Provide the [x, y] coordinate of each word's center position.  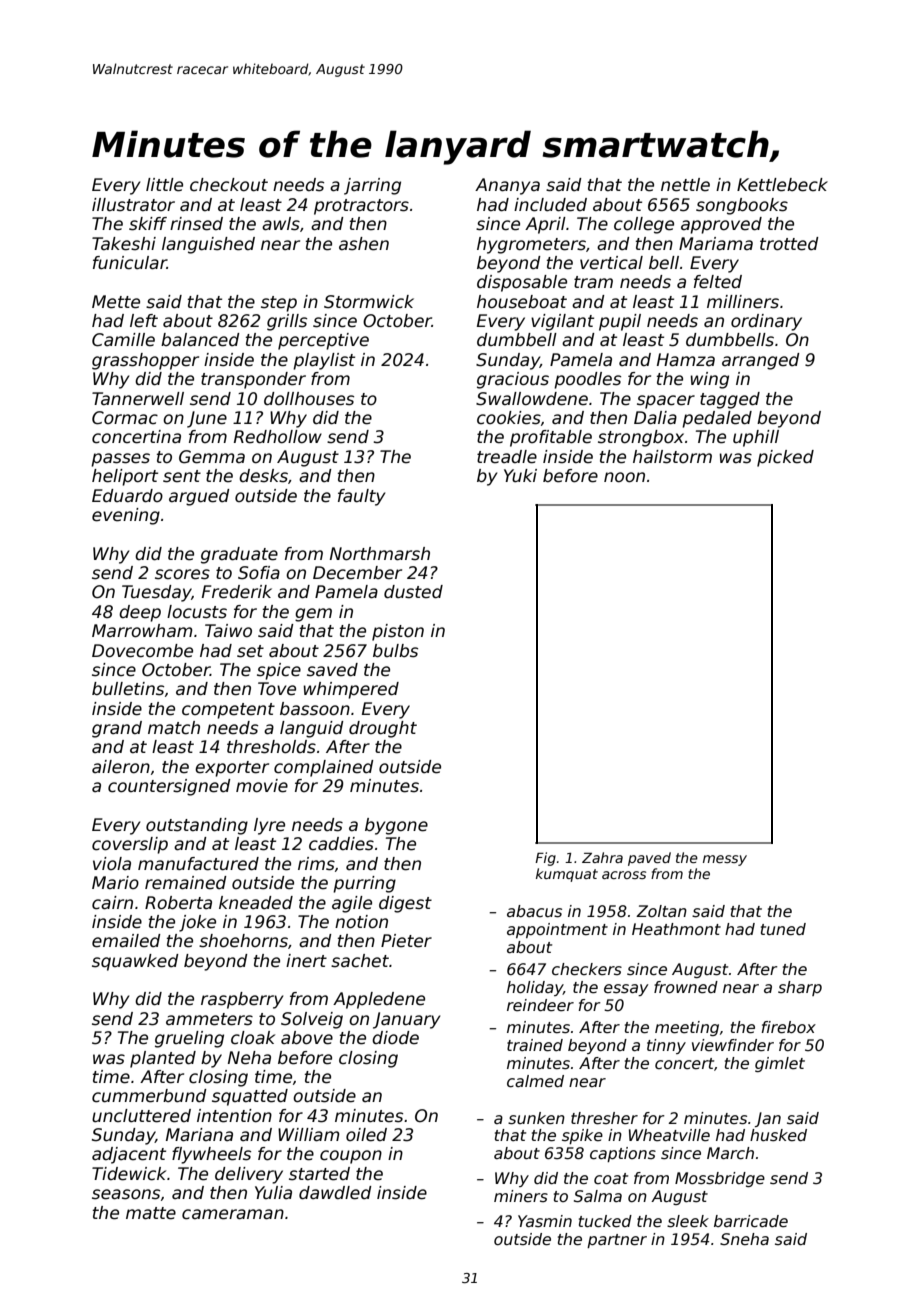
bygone [396, 826]
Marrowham [142, 631]
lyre [269, 826]
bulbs [395, 651]
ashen [364, 244]
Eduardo [127, 496]
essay [626, 990]
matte [151, 1213]
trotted [789, 244]
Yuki [520, 476]
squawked [135, 962]
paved [649, 859]
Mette [116, 302]
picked [785, 458]
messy [725, 860]
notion [361, 922]
